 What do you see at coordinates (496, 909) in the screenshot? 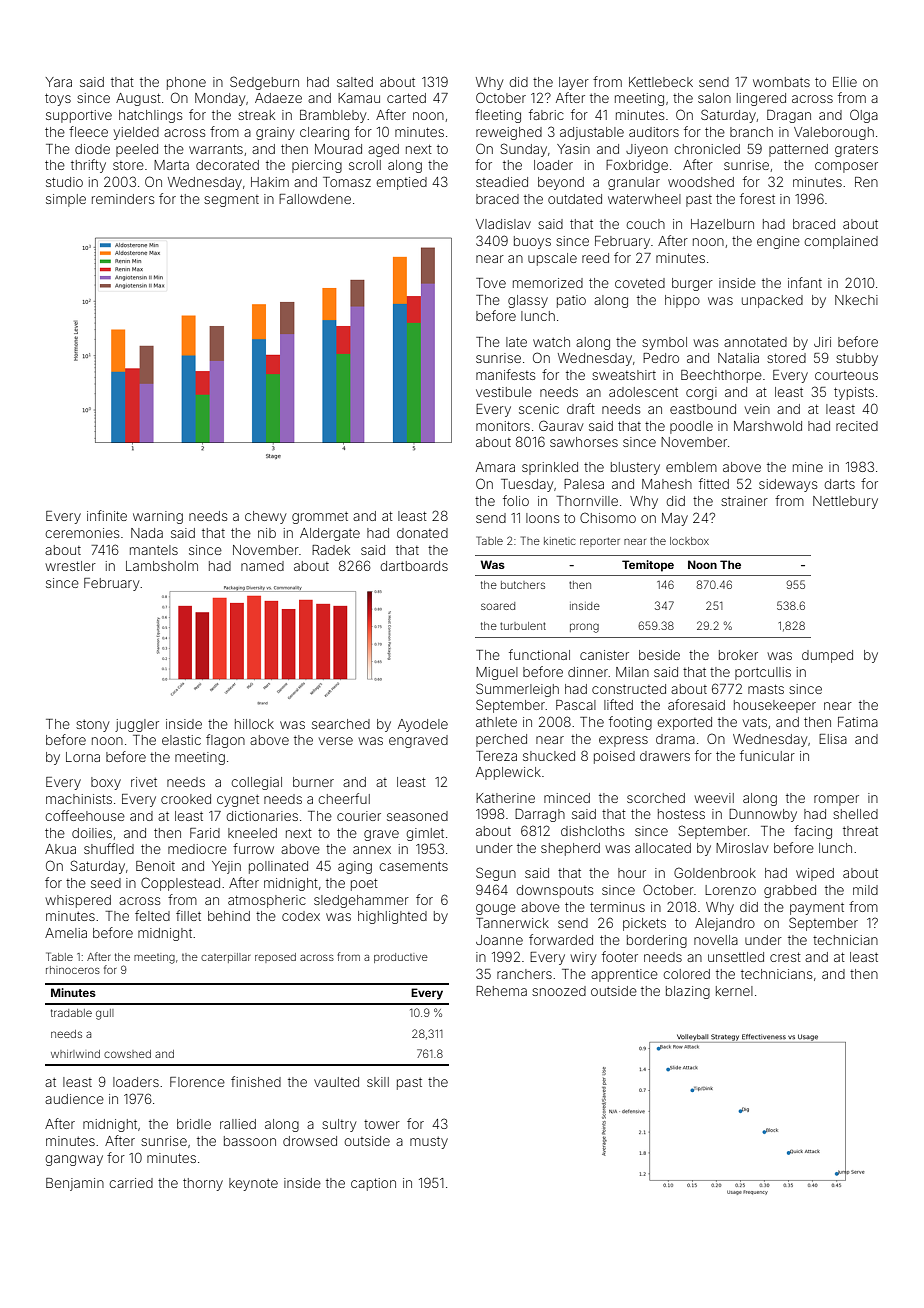
I see `gouge` at bounding box center [496, 909].
